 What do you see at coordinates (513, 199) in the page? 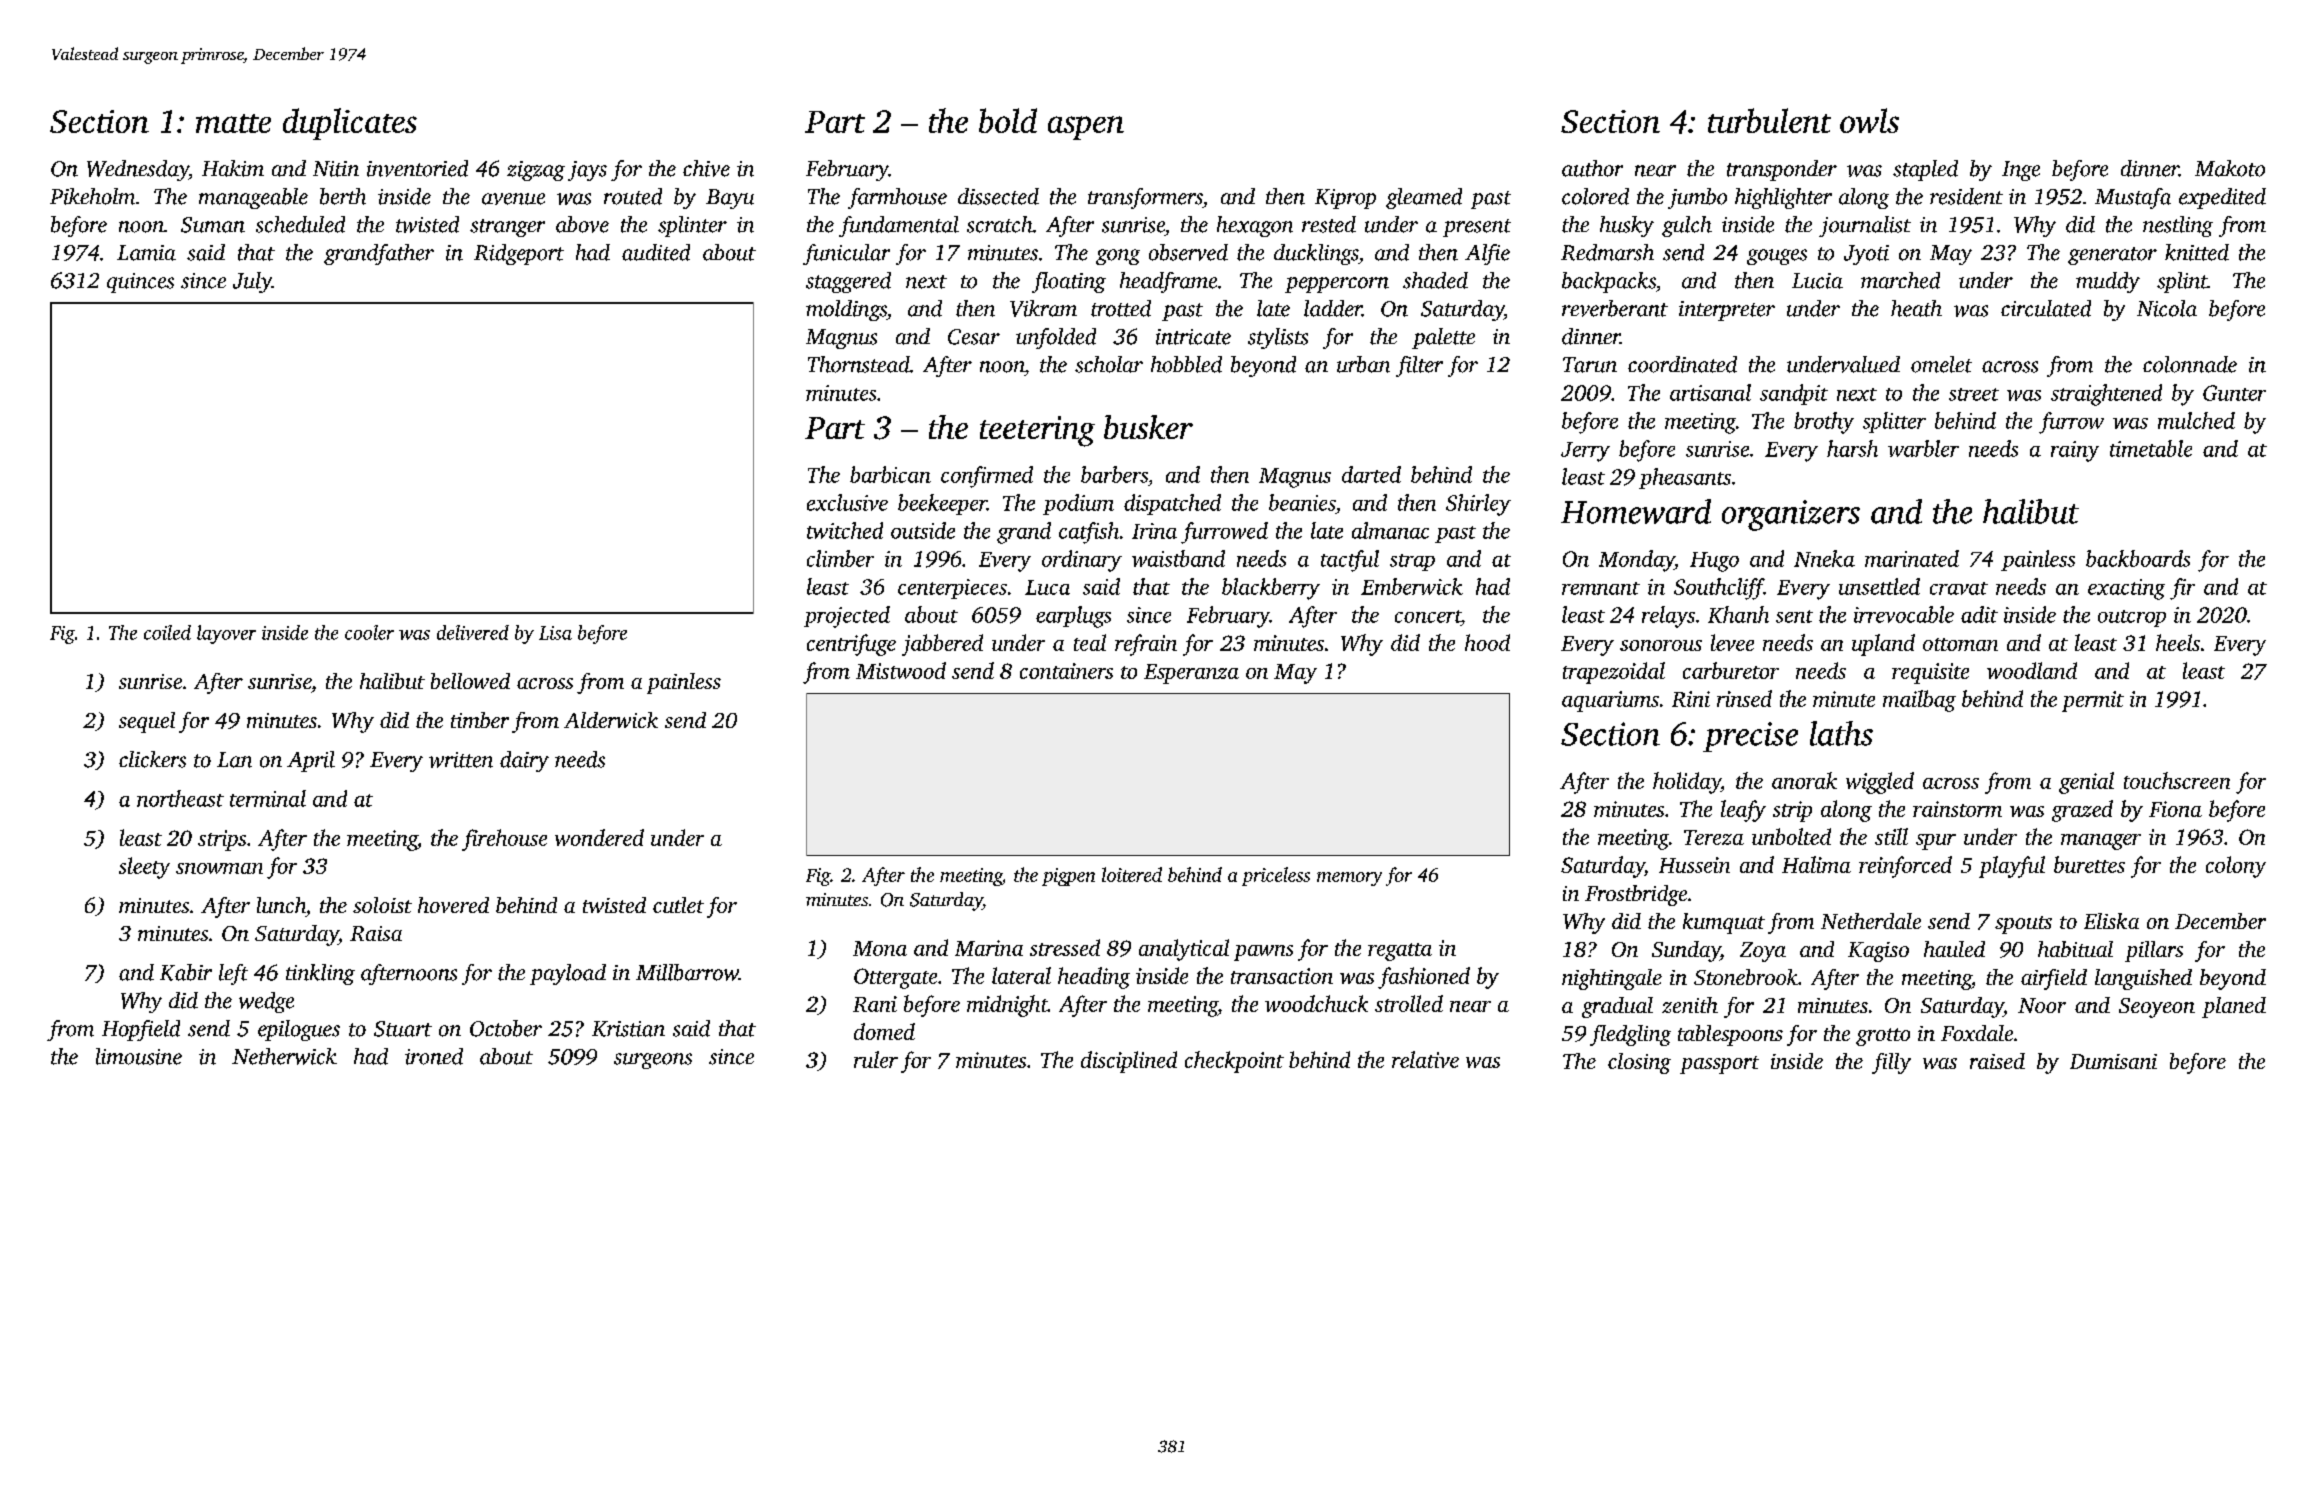
I see `avenue` at bounding box center [513, 199].
